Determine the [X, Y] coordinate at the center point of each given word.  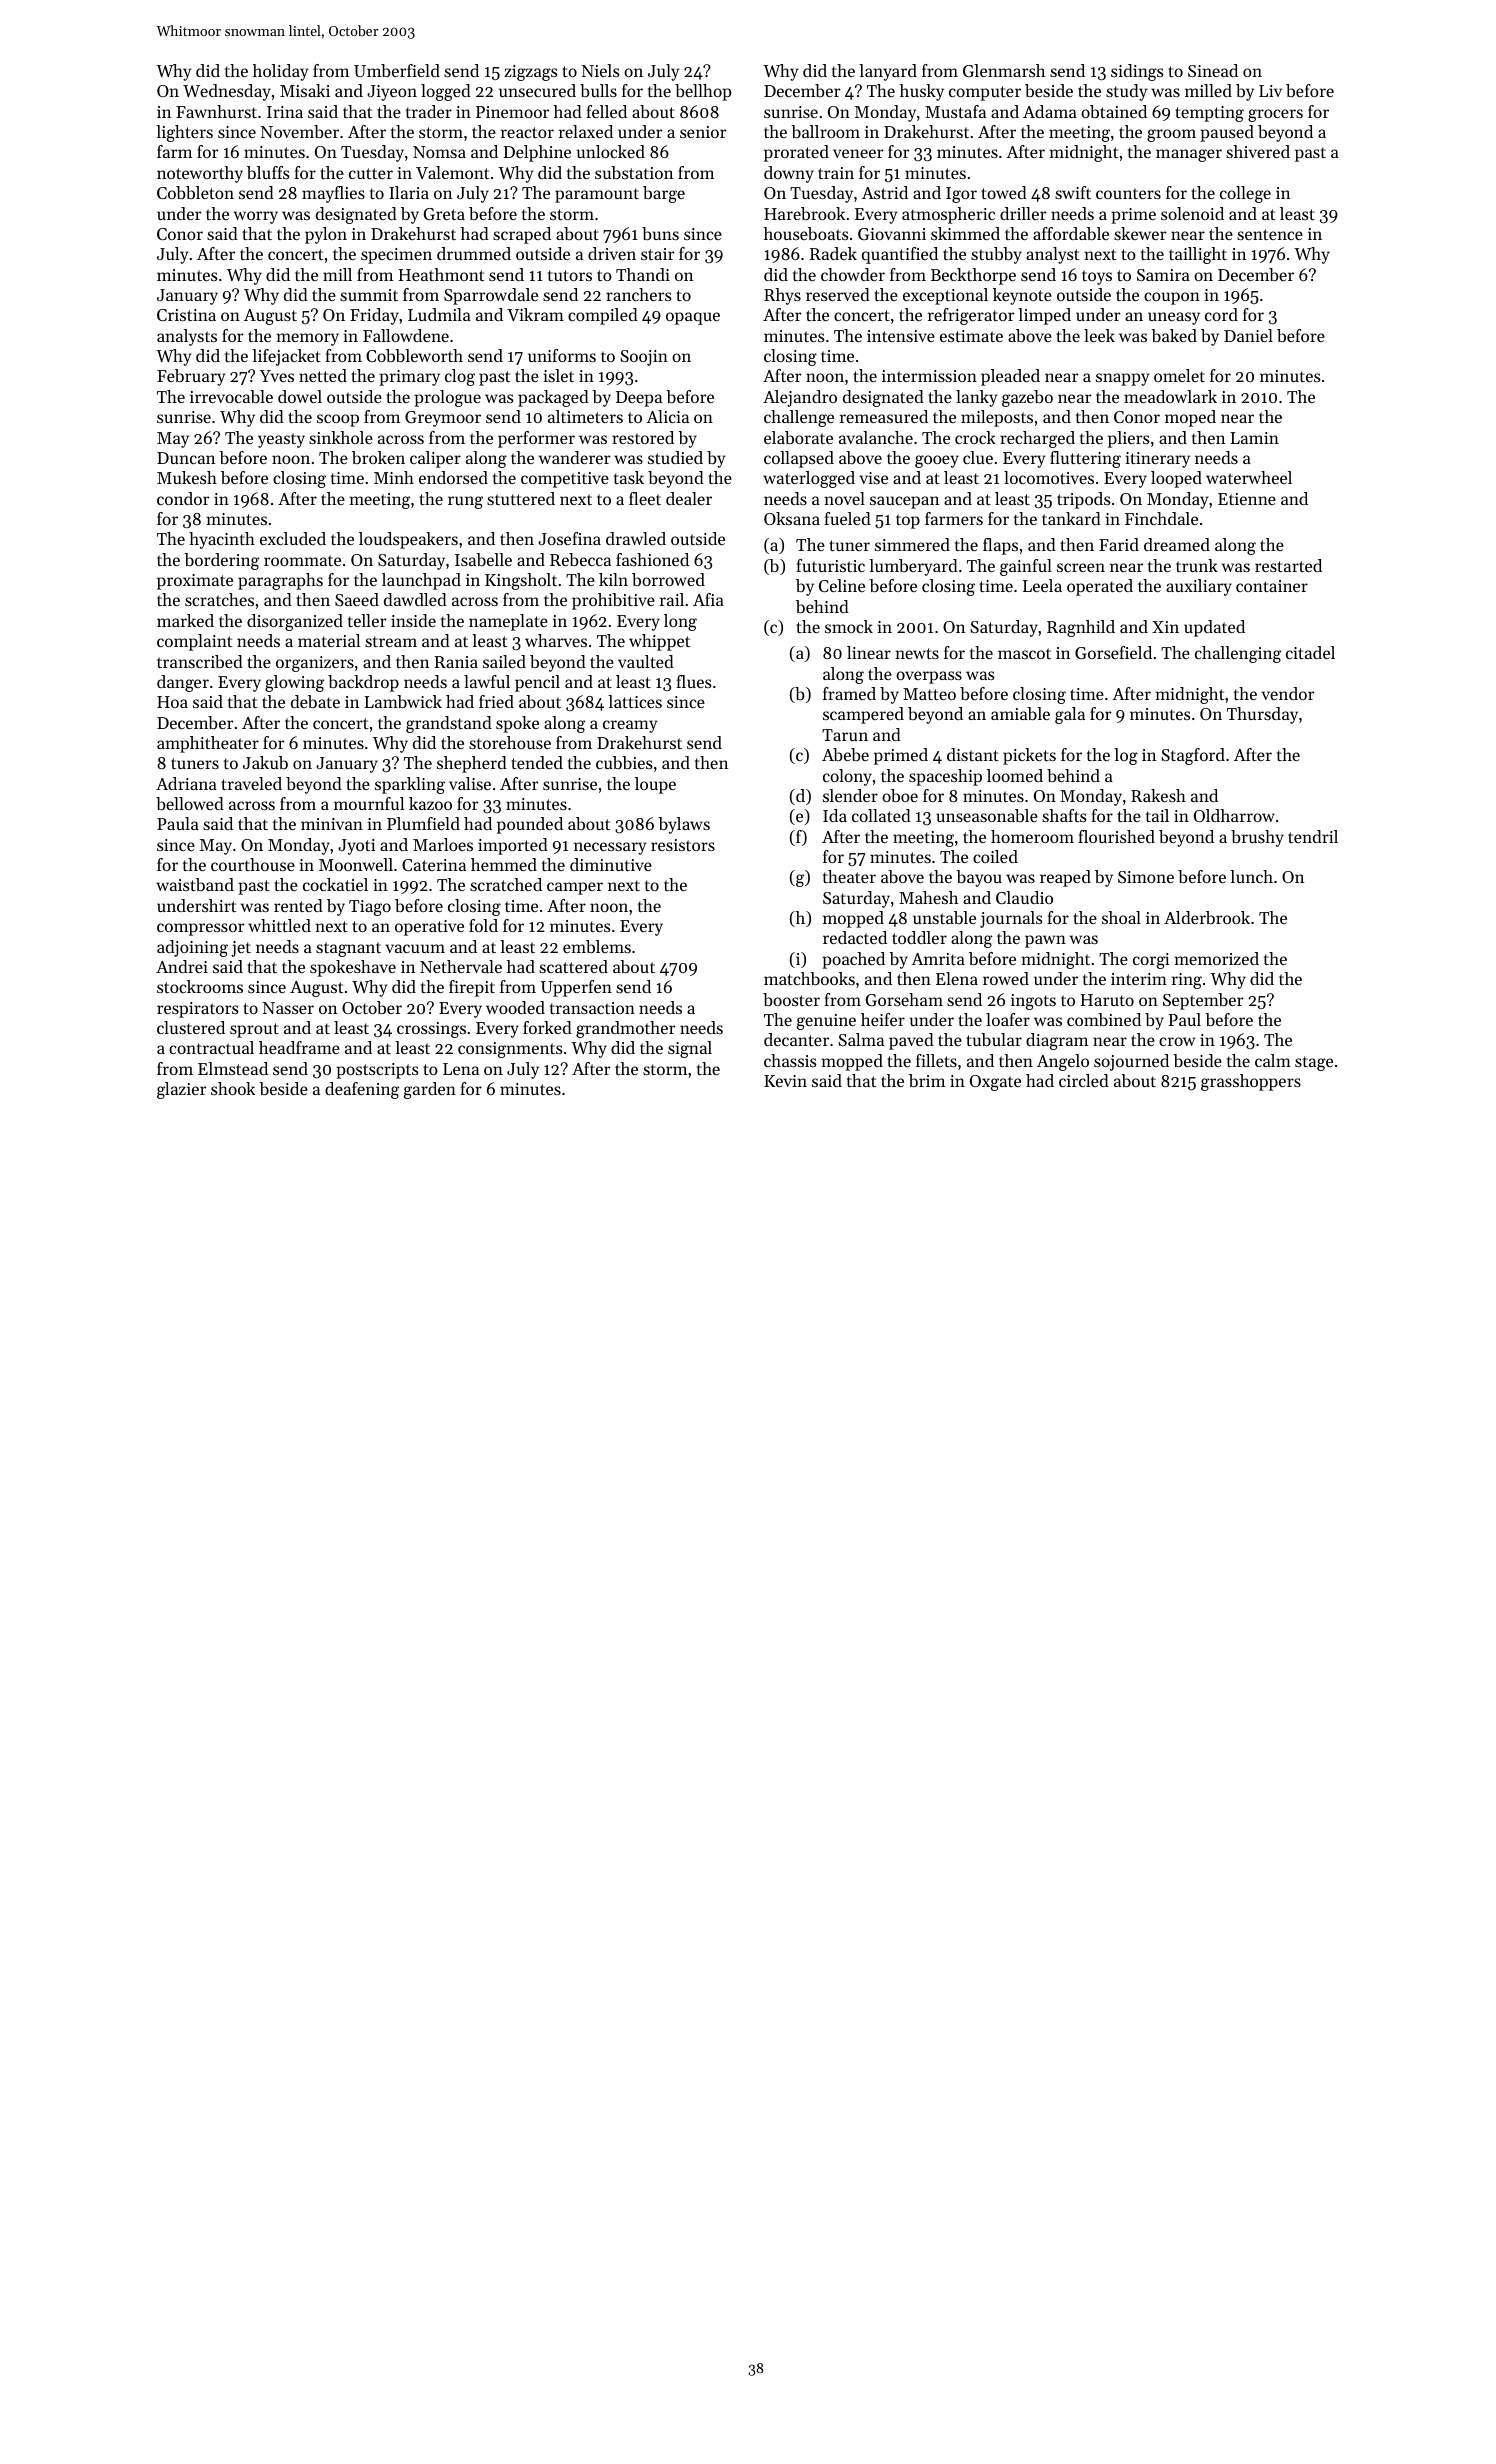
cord [1221, 314]
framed [849, 693]
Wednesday [227, 92]
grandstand [449, 724]
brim [927, 1080]
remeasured [884, 416]
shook [233, 1088]
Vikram [535, 314]
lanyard [888, 72]
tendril [1313, 836]
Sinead [1213, 70]
